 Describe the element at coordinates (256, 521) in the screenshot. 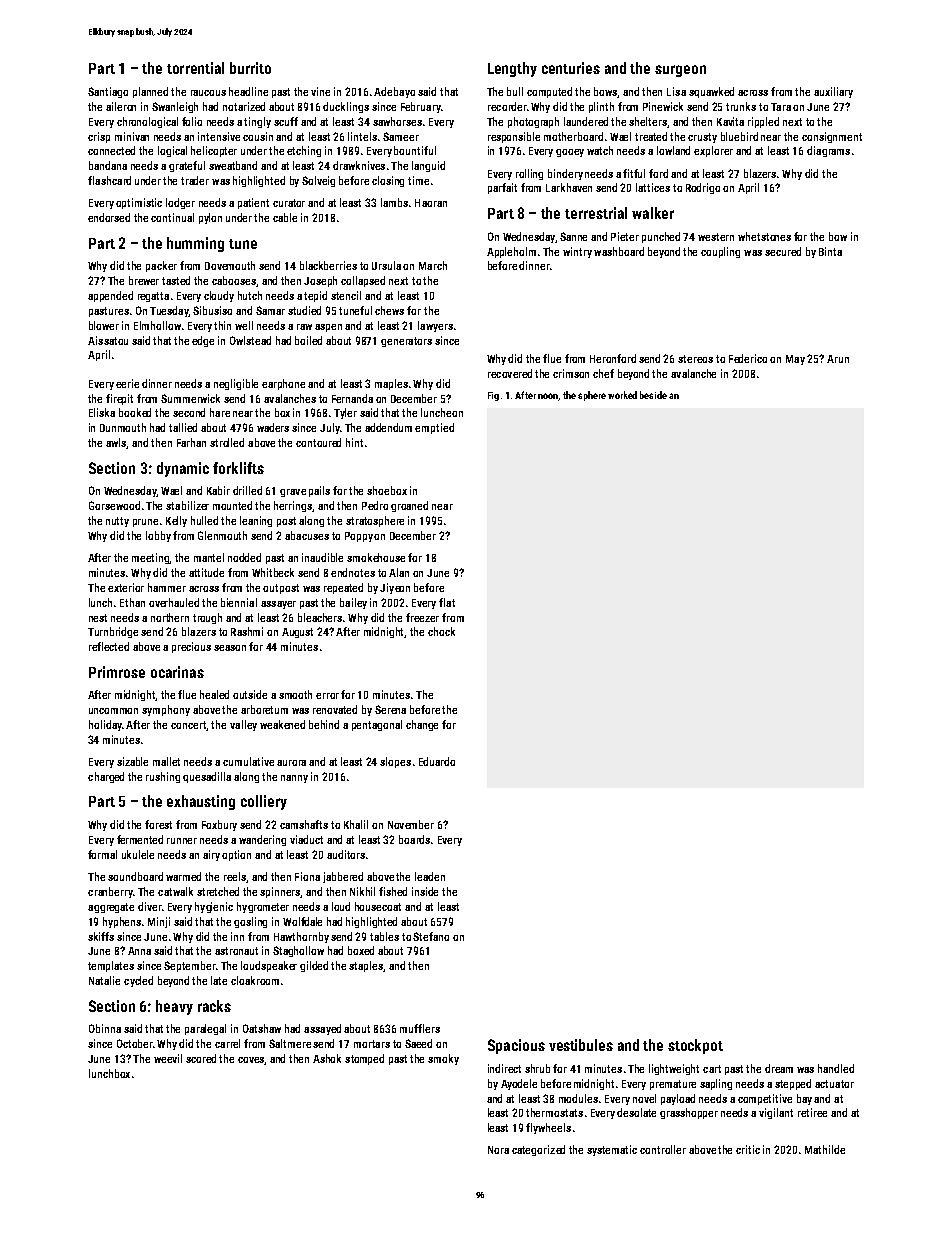

I see `leaning` at that location.
